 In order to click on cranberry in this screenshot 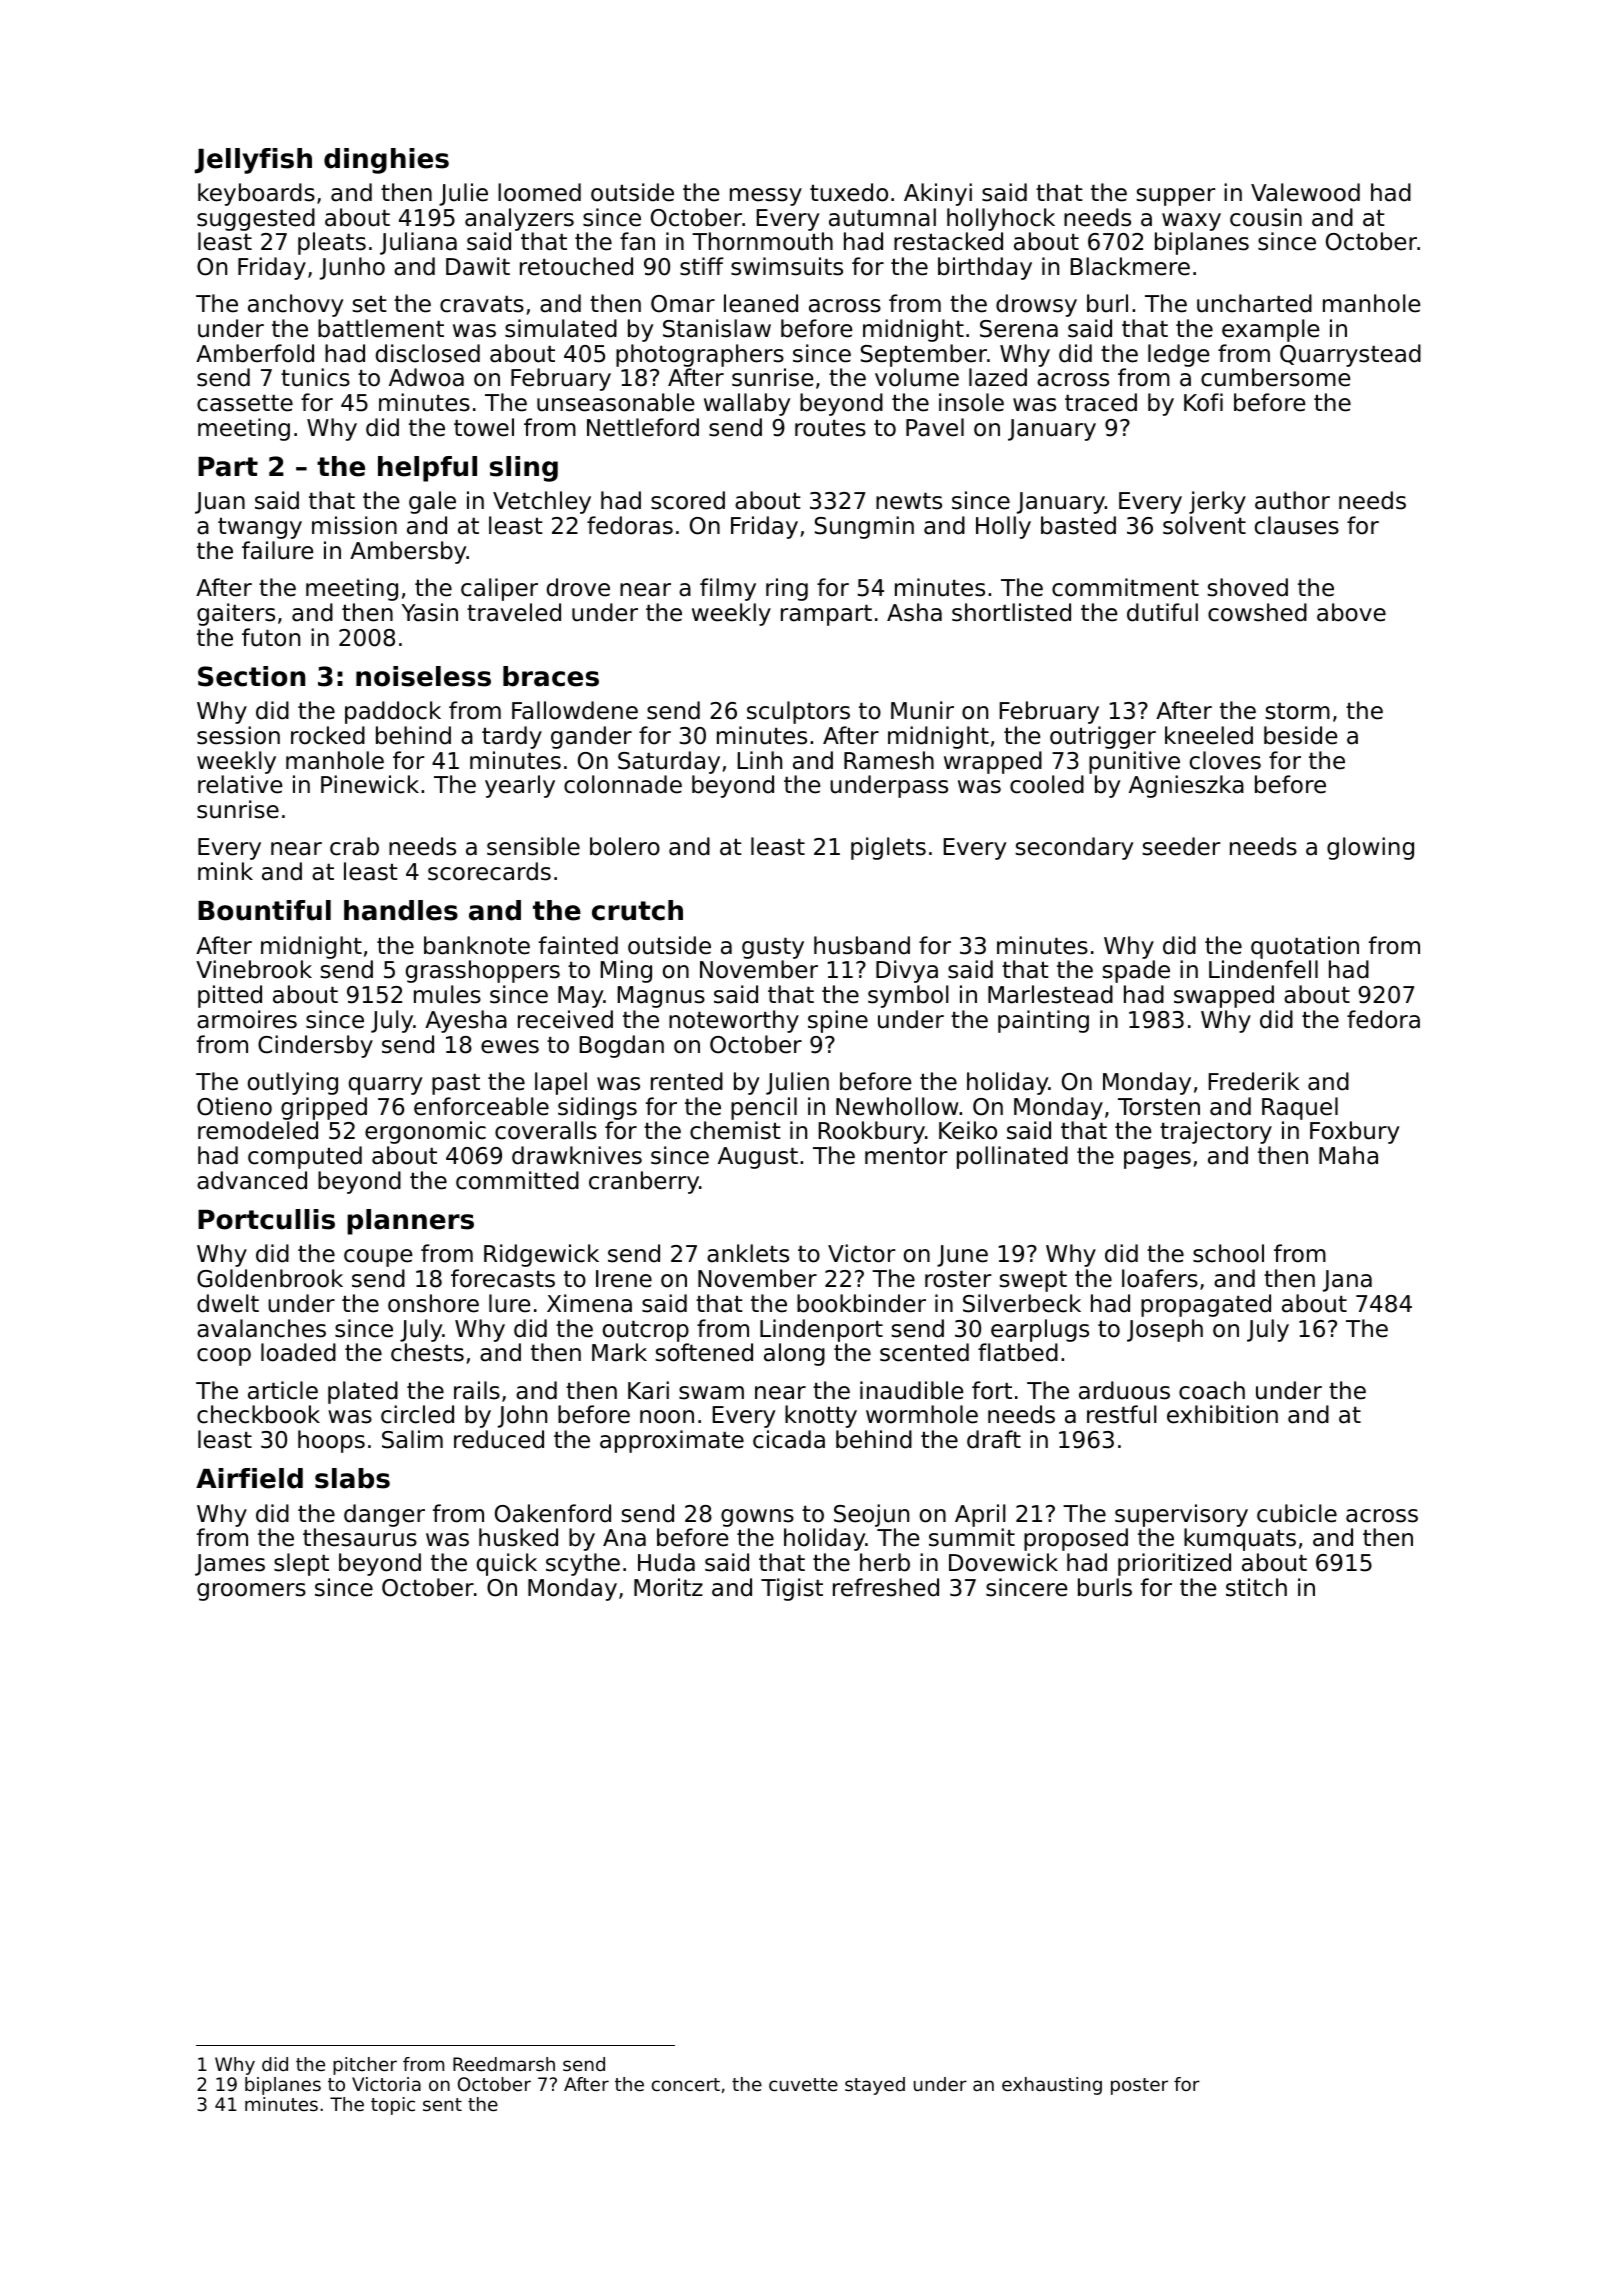, I will do `click(644, 1182)`.
